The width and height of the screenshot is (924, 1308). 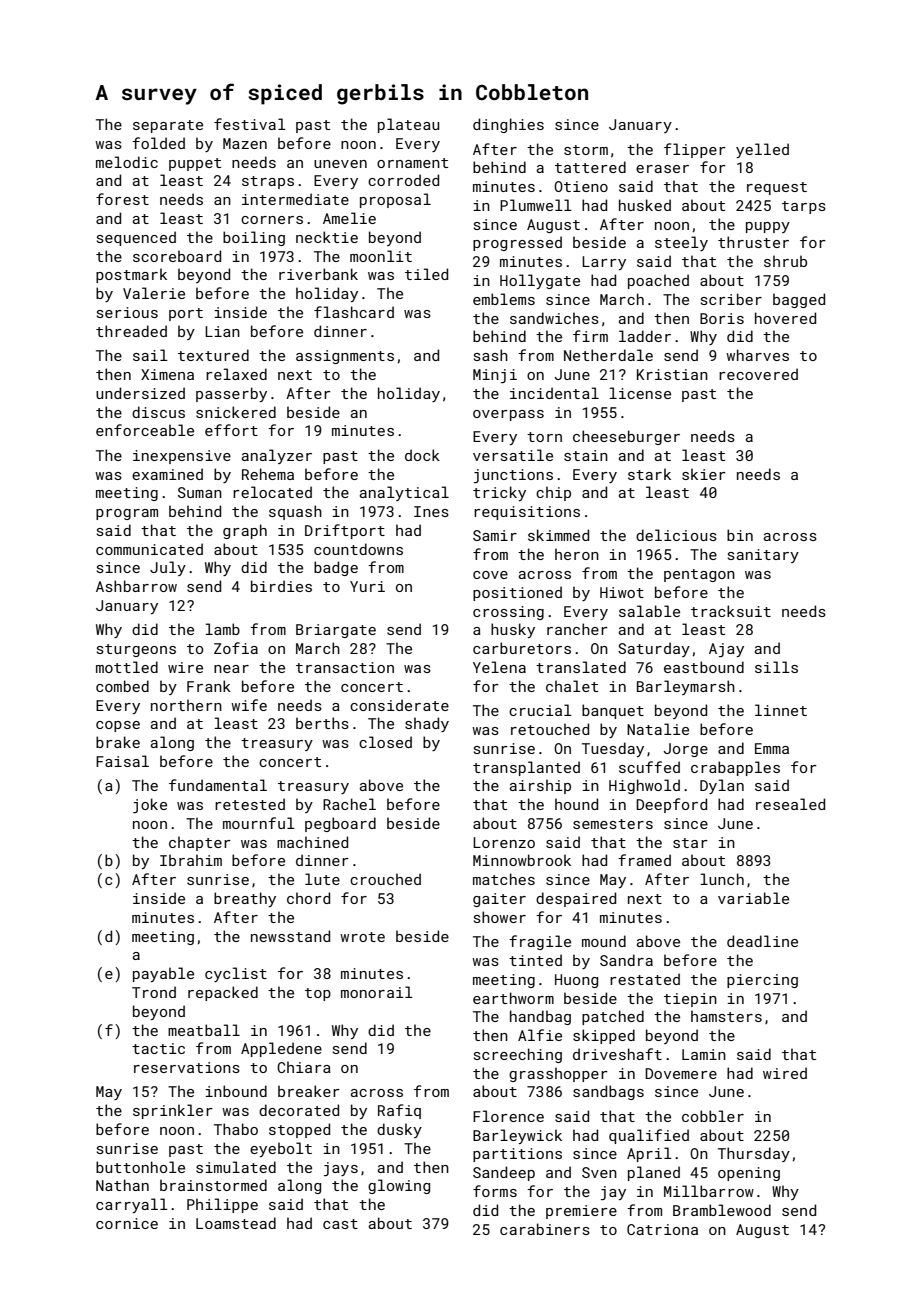 I want to click on Rafiq, so click(x=399, y=1111).
